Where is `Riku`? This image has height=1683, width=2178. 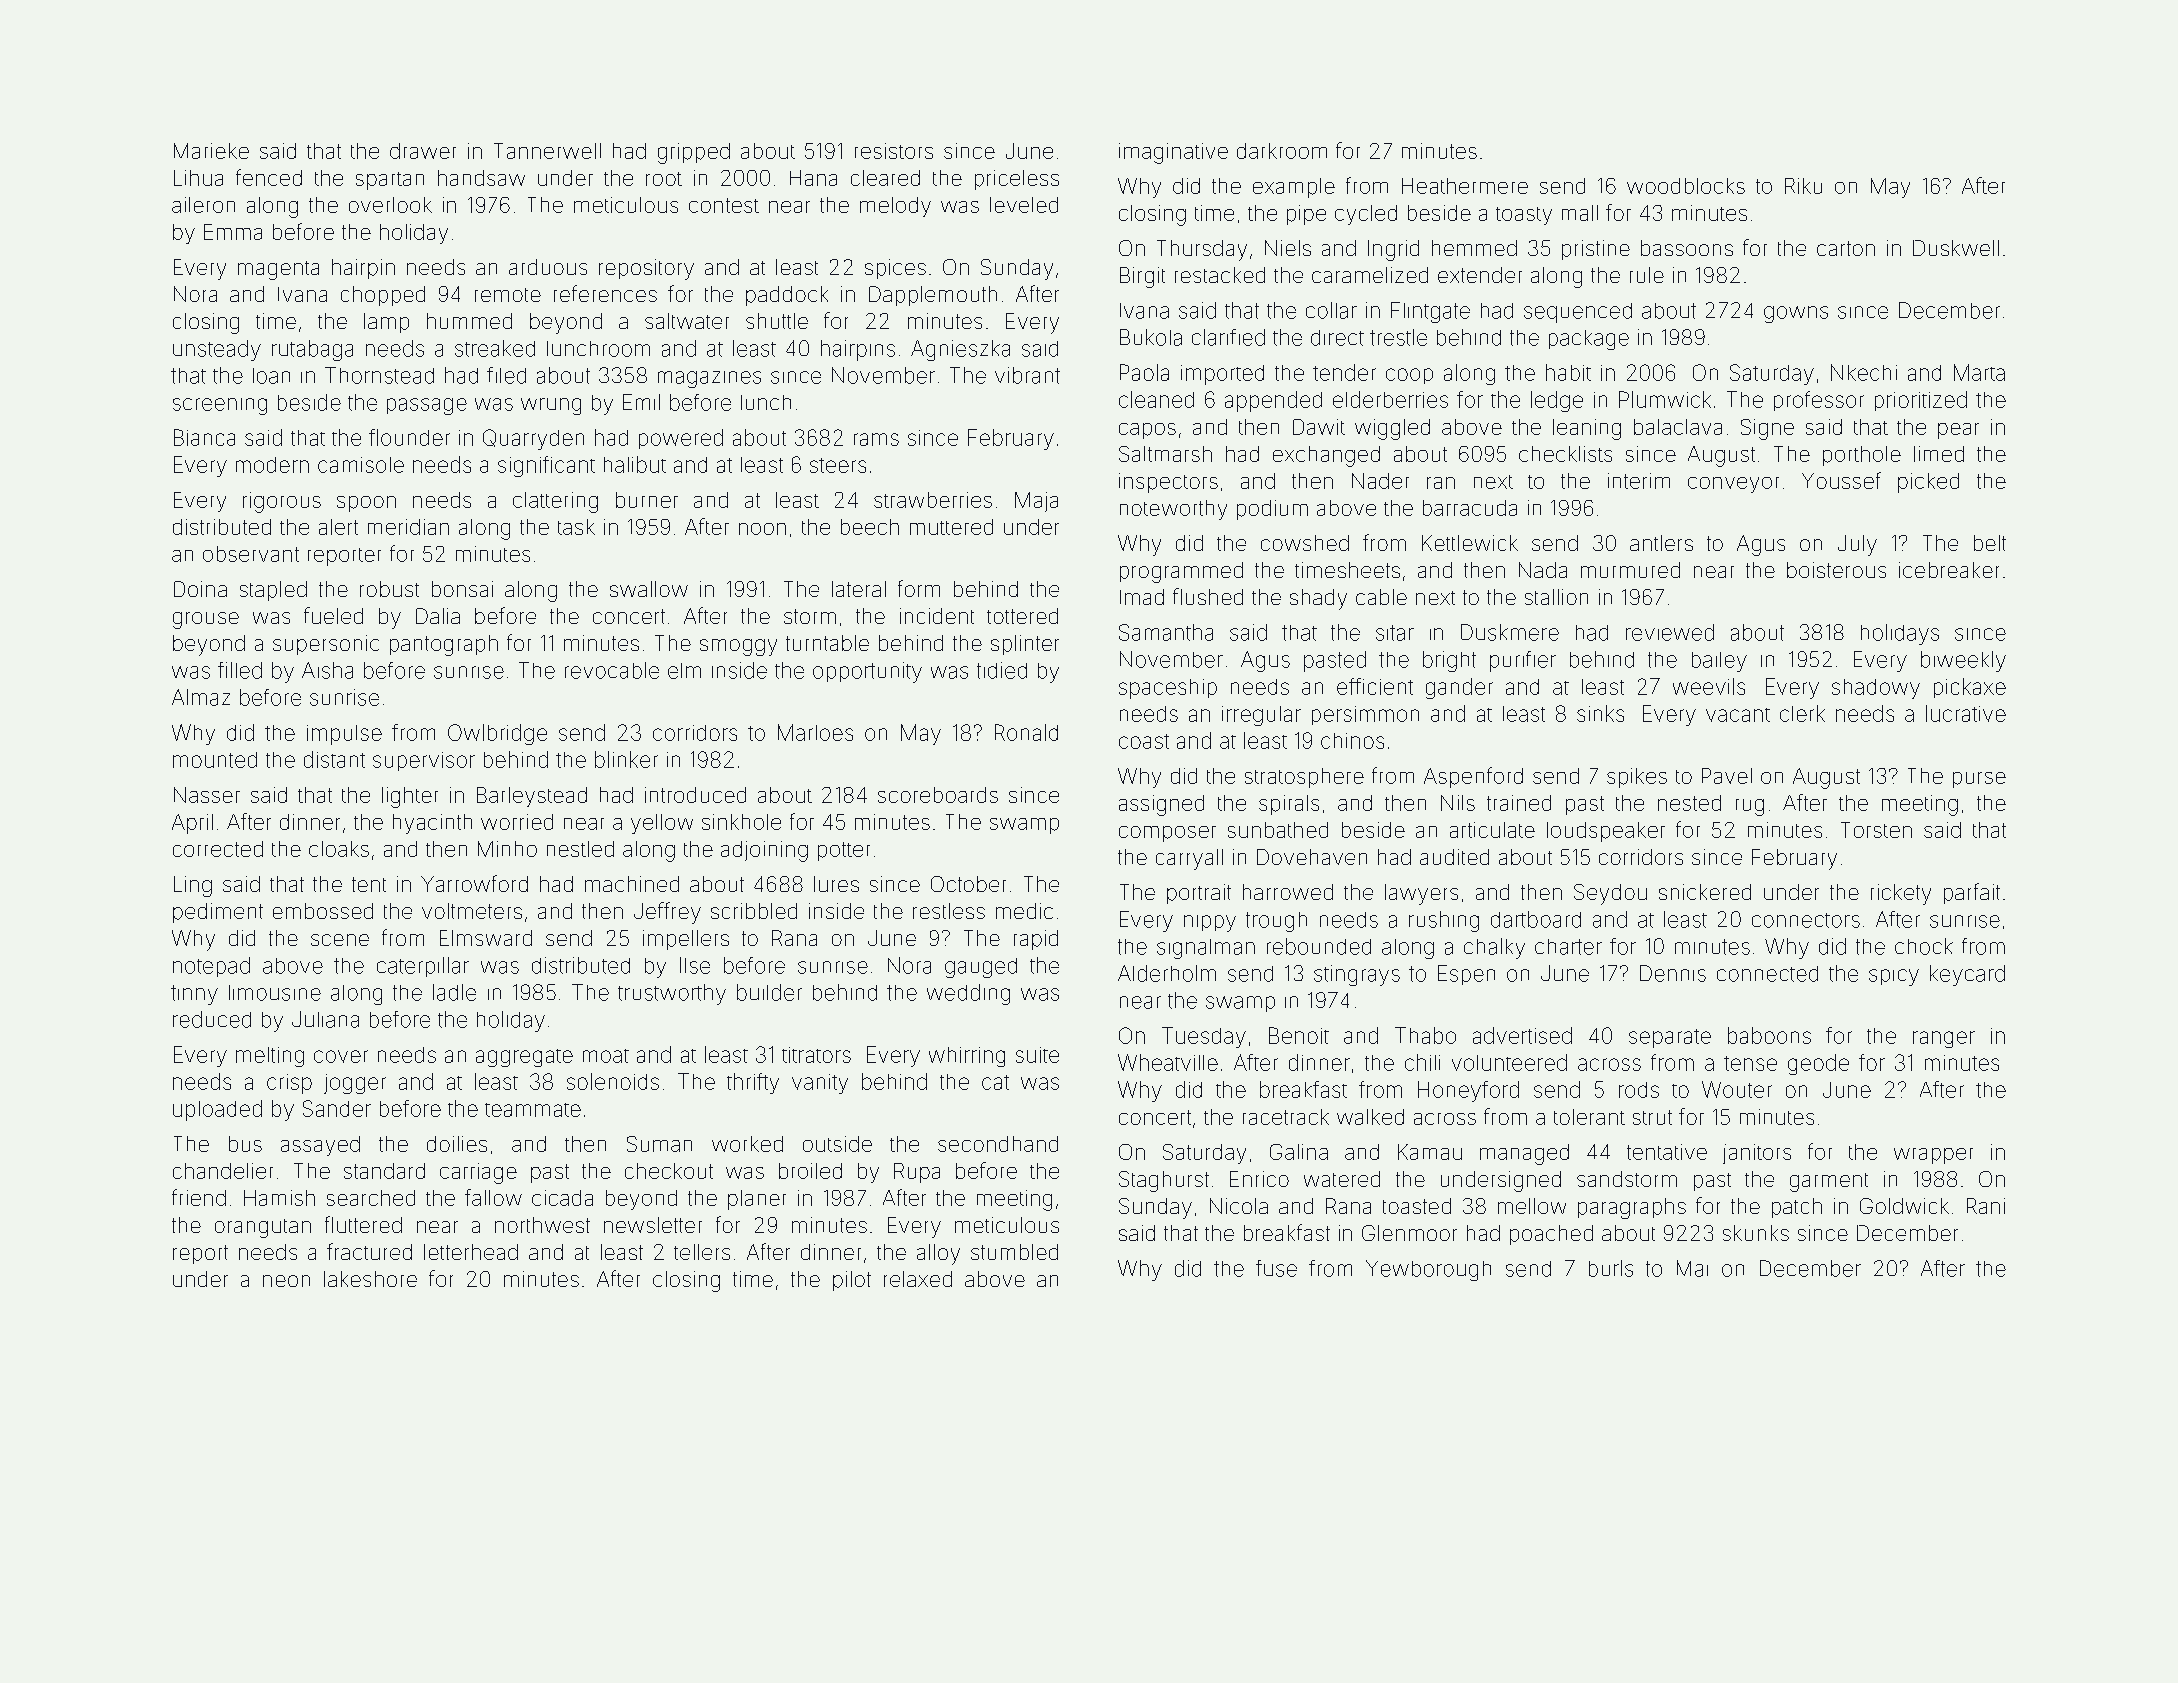 Riku is located at coordinates (1803, 186).
